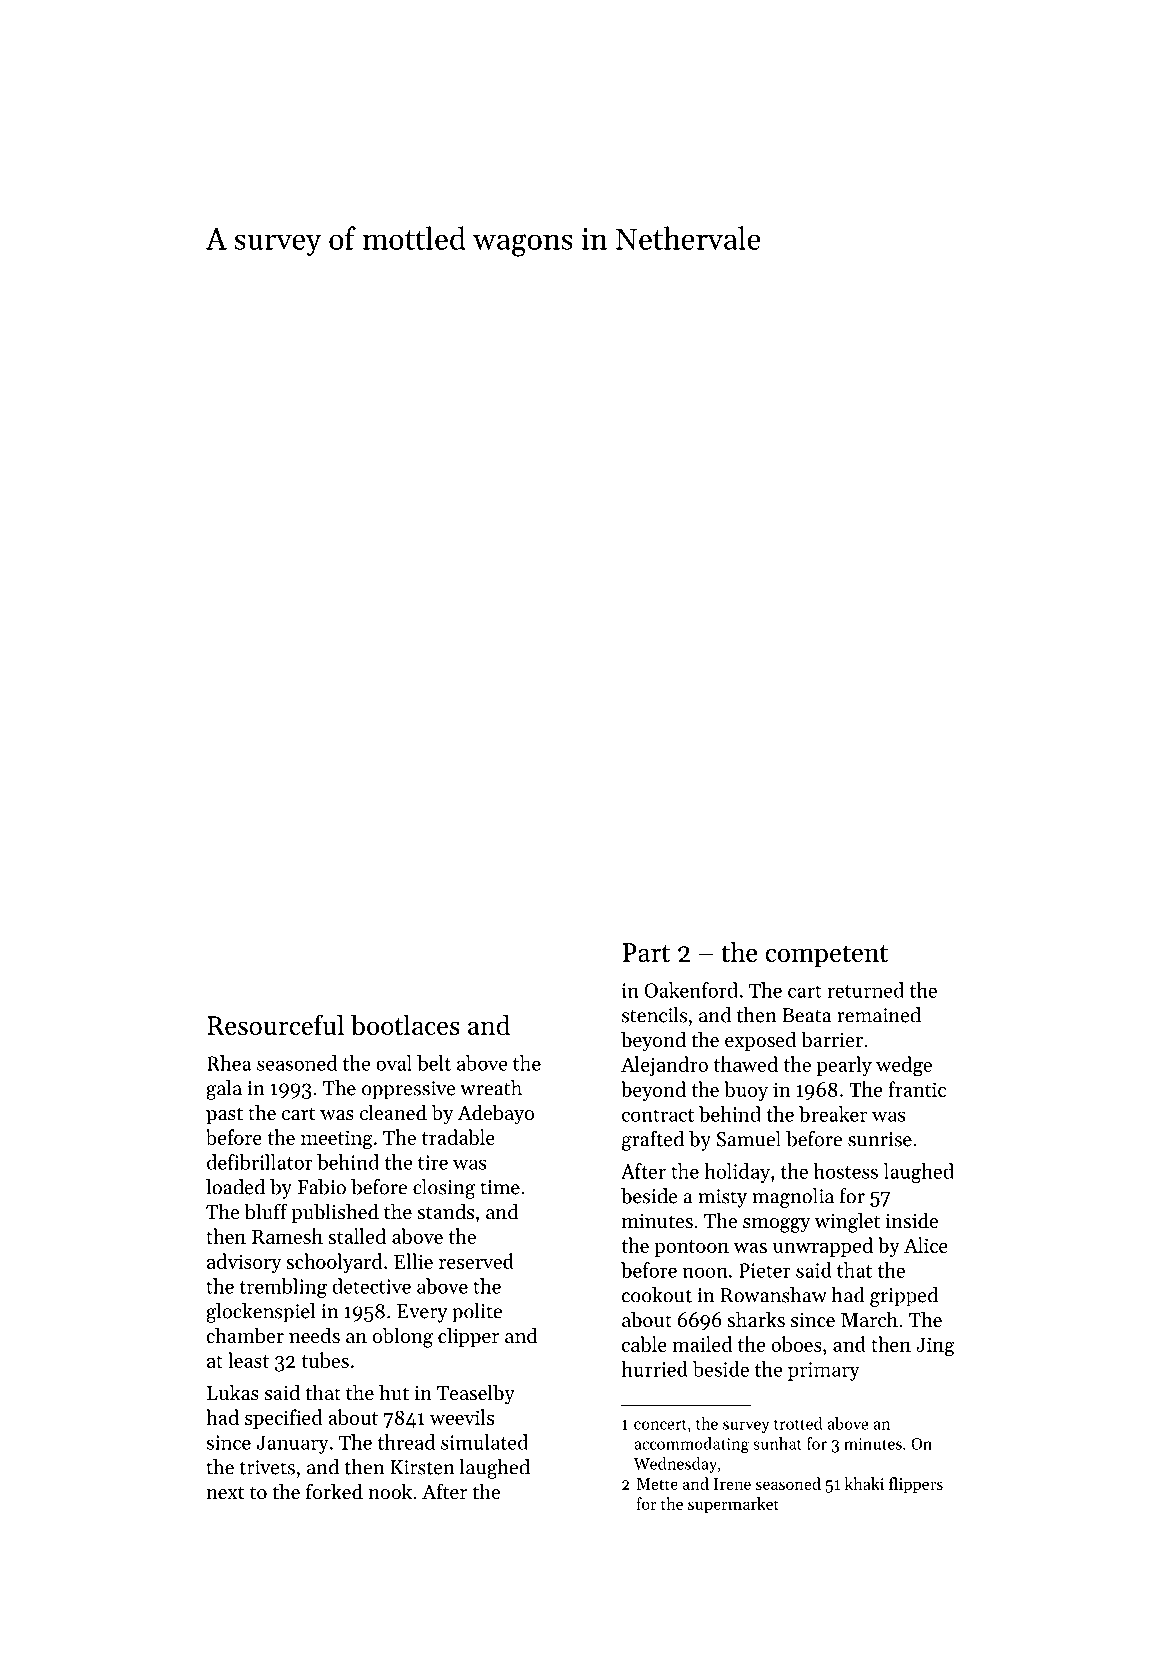 The image size is (1165, 1654). What do you see at coordinates (334, 1491) in the screenshot?
I see `forked` at bounding box center [334, 1491].
